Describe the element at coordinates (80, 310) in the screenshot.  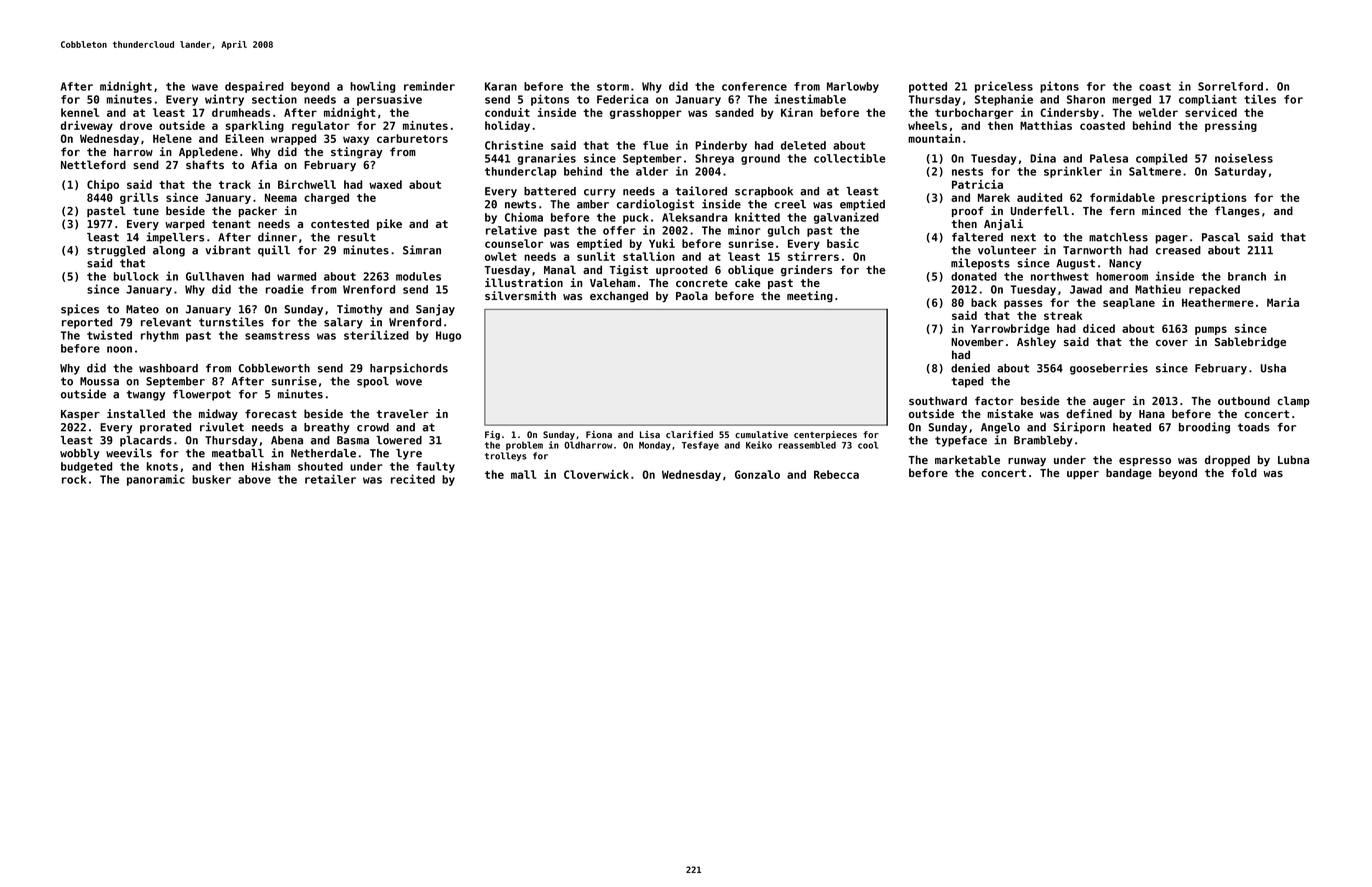
I see `spices` at that location.
